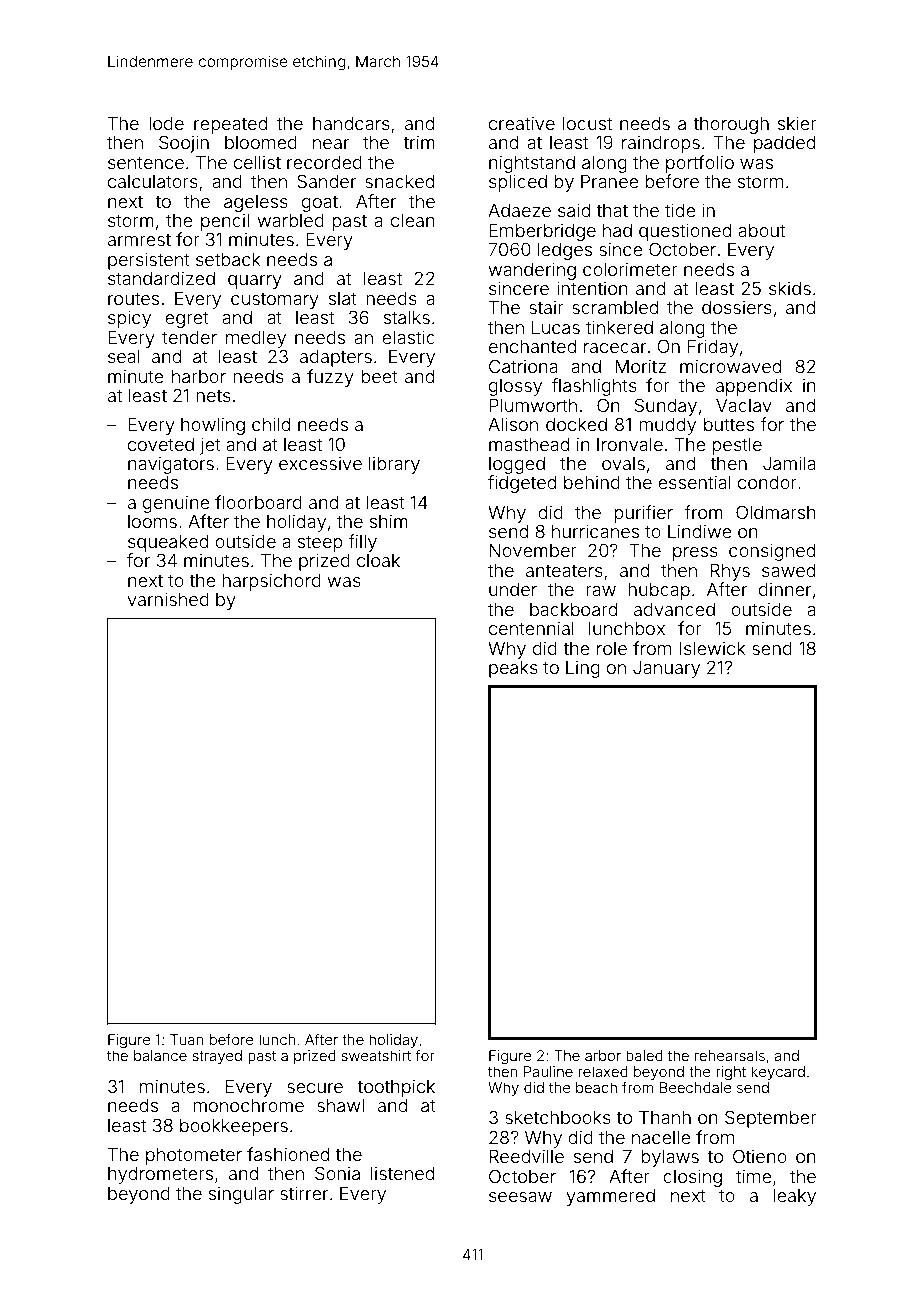 The width and height of the screenshot is (924, 1311). What do you see at coordinates (522, 123) in the screenshot?
I see `creative` at bounding box center [522, 123].
